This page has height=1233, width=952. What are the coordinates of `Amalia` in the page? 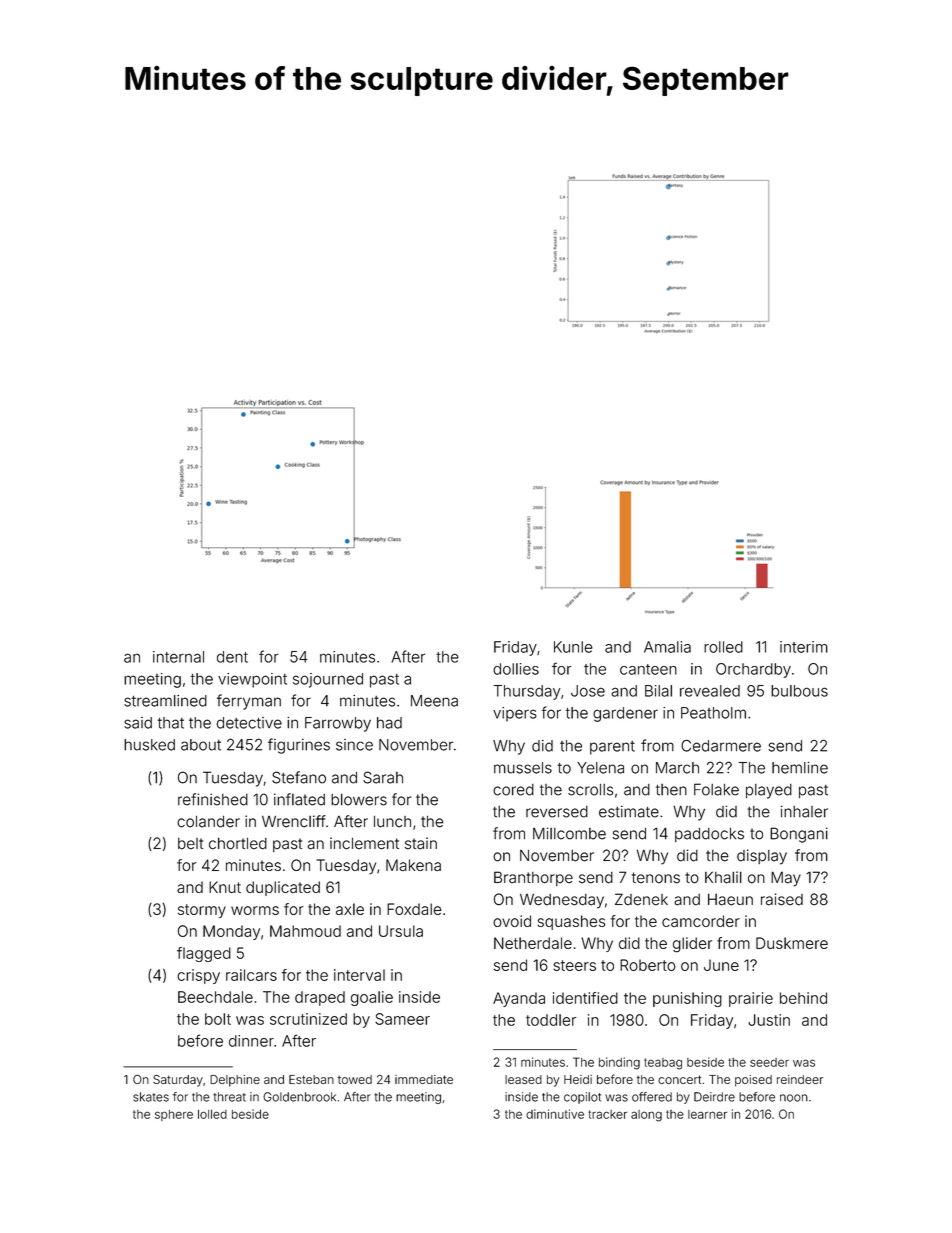 It's located at (667, 647).
